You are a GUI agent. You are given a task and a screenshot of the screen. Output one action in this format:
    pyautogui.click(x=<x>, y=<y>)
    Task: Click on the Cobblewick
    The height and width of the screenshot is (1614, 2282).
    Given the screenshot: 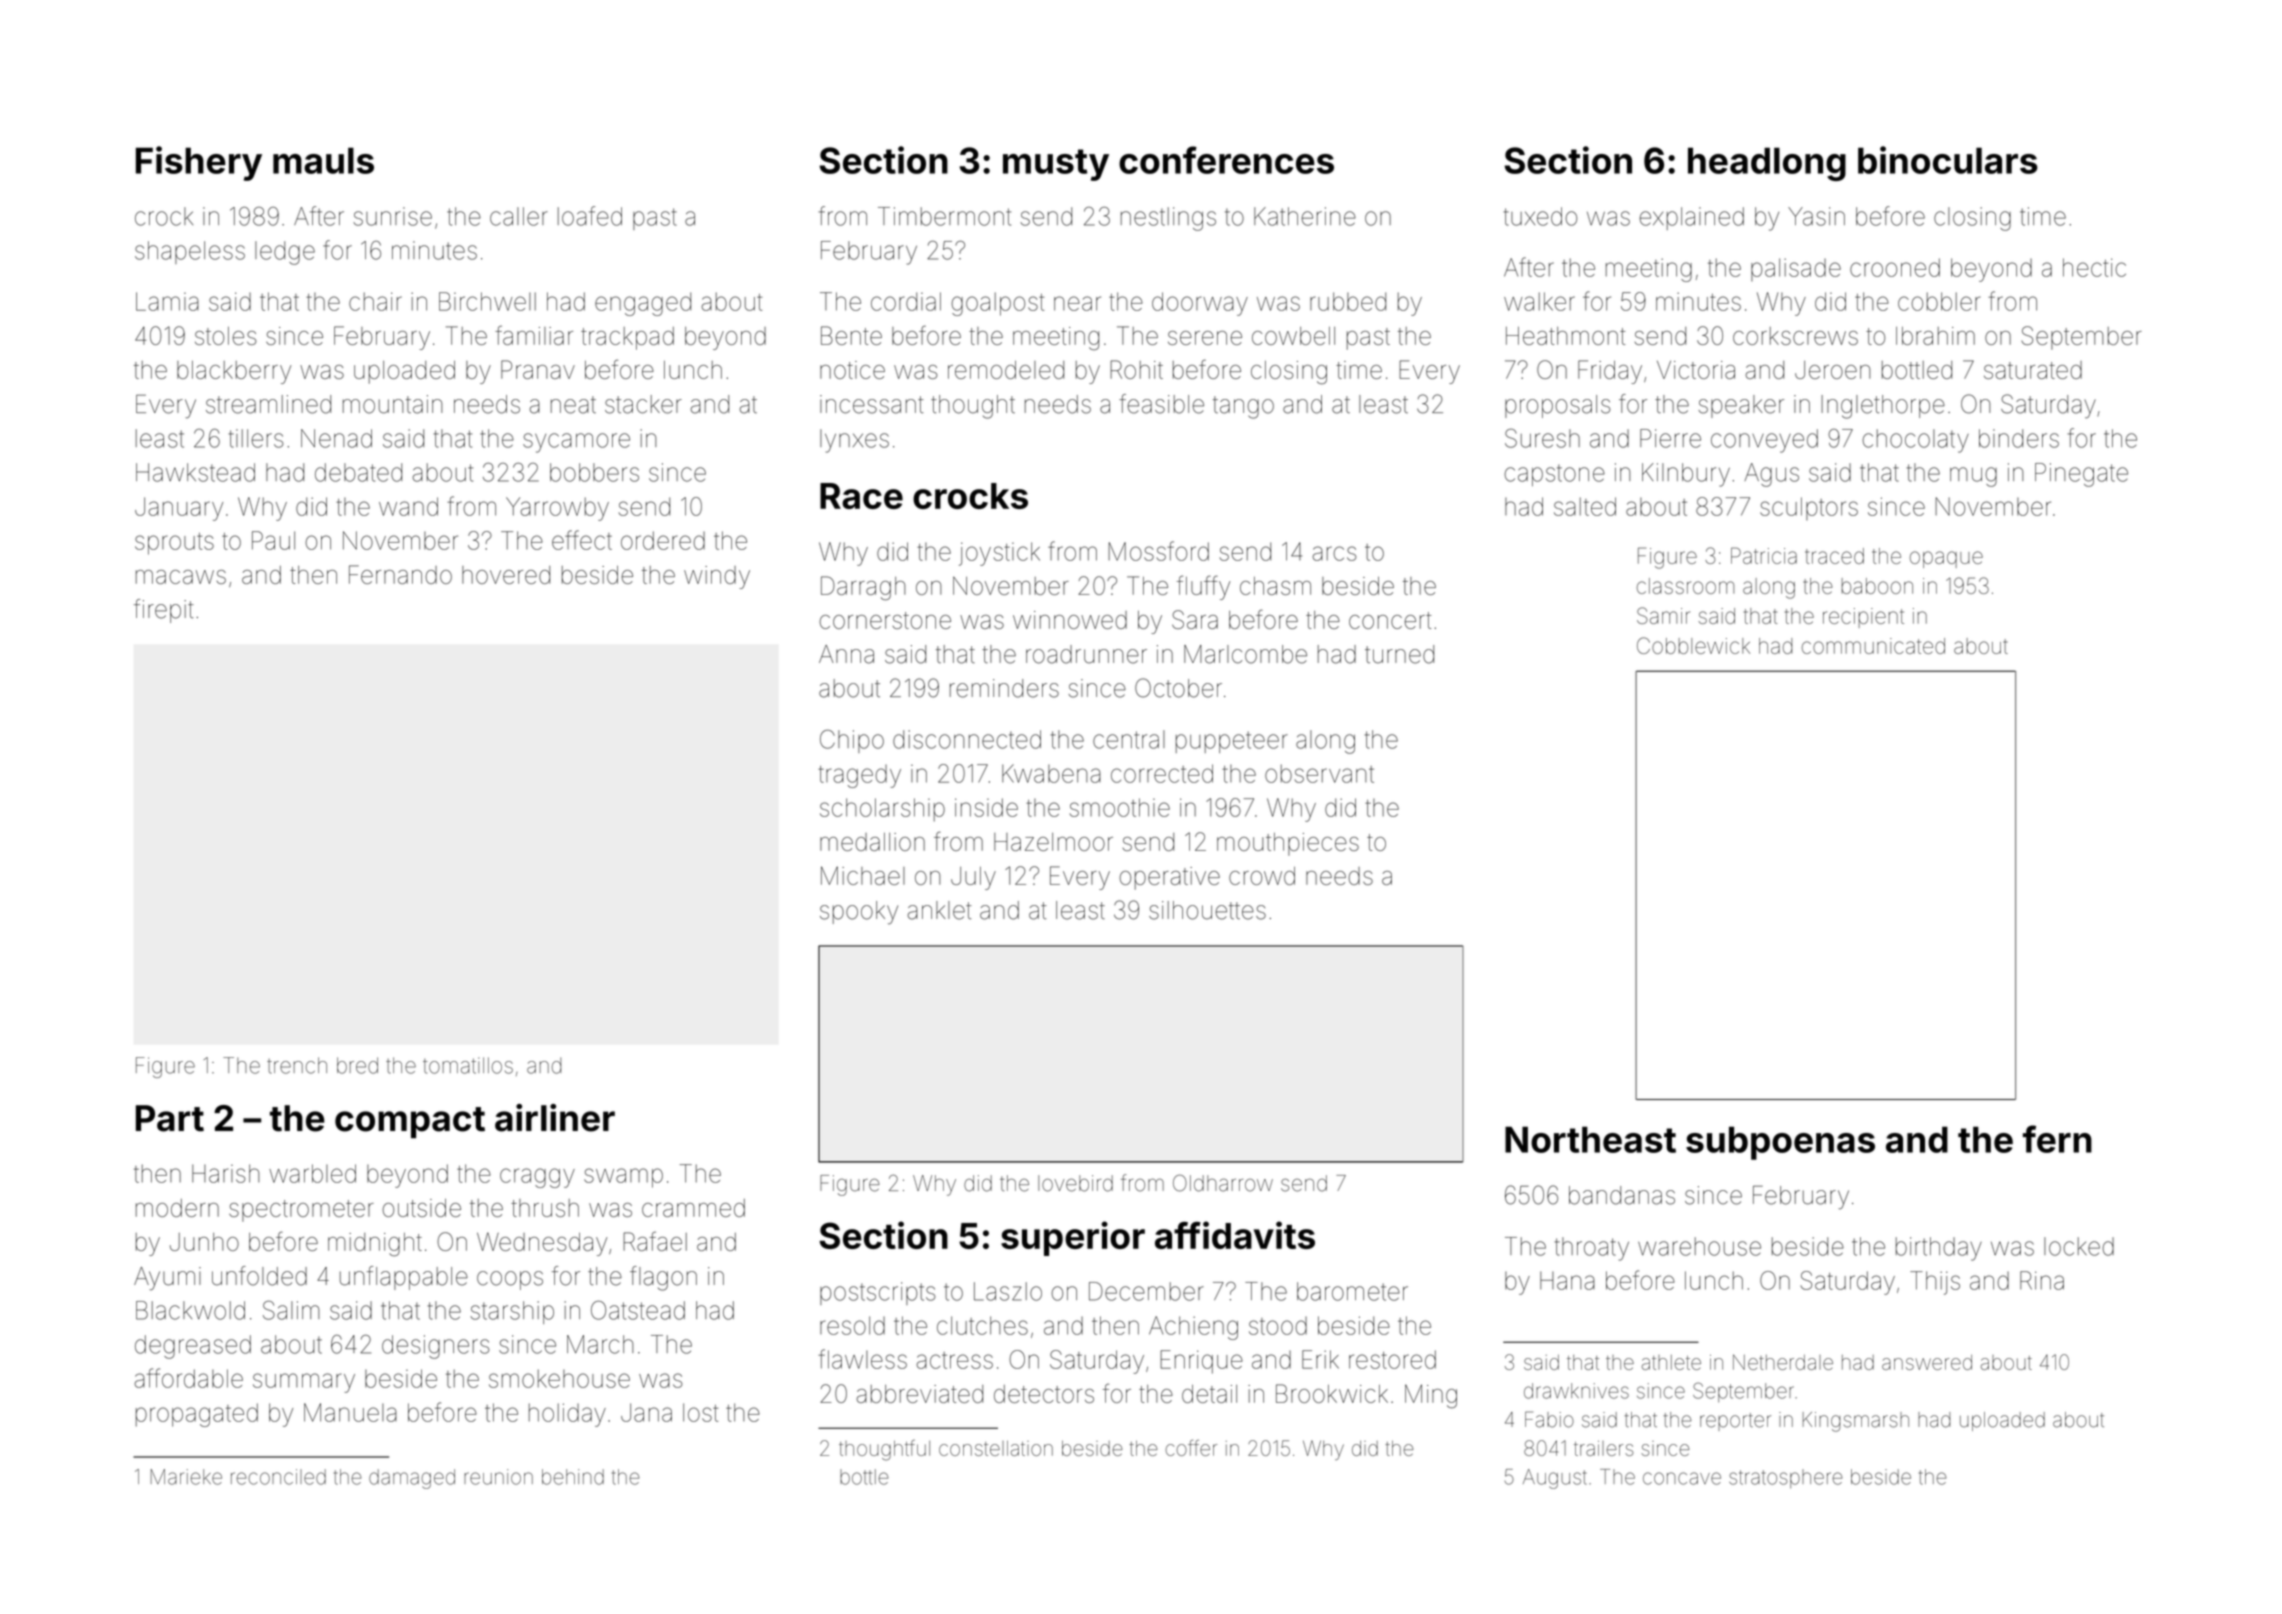 What is the action you would take?
    pyautogui.click(x=1693, y=645)
